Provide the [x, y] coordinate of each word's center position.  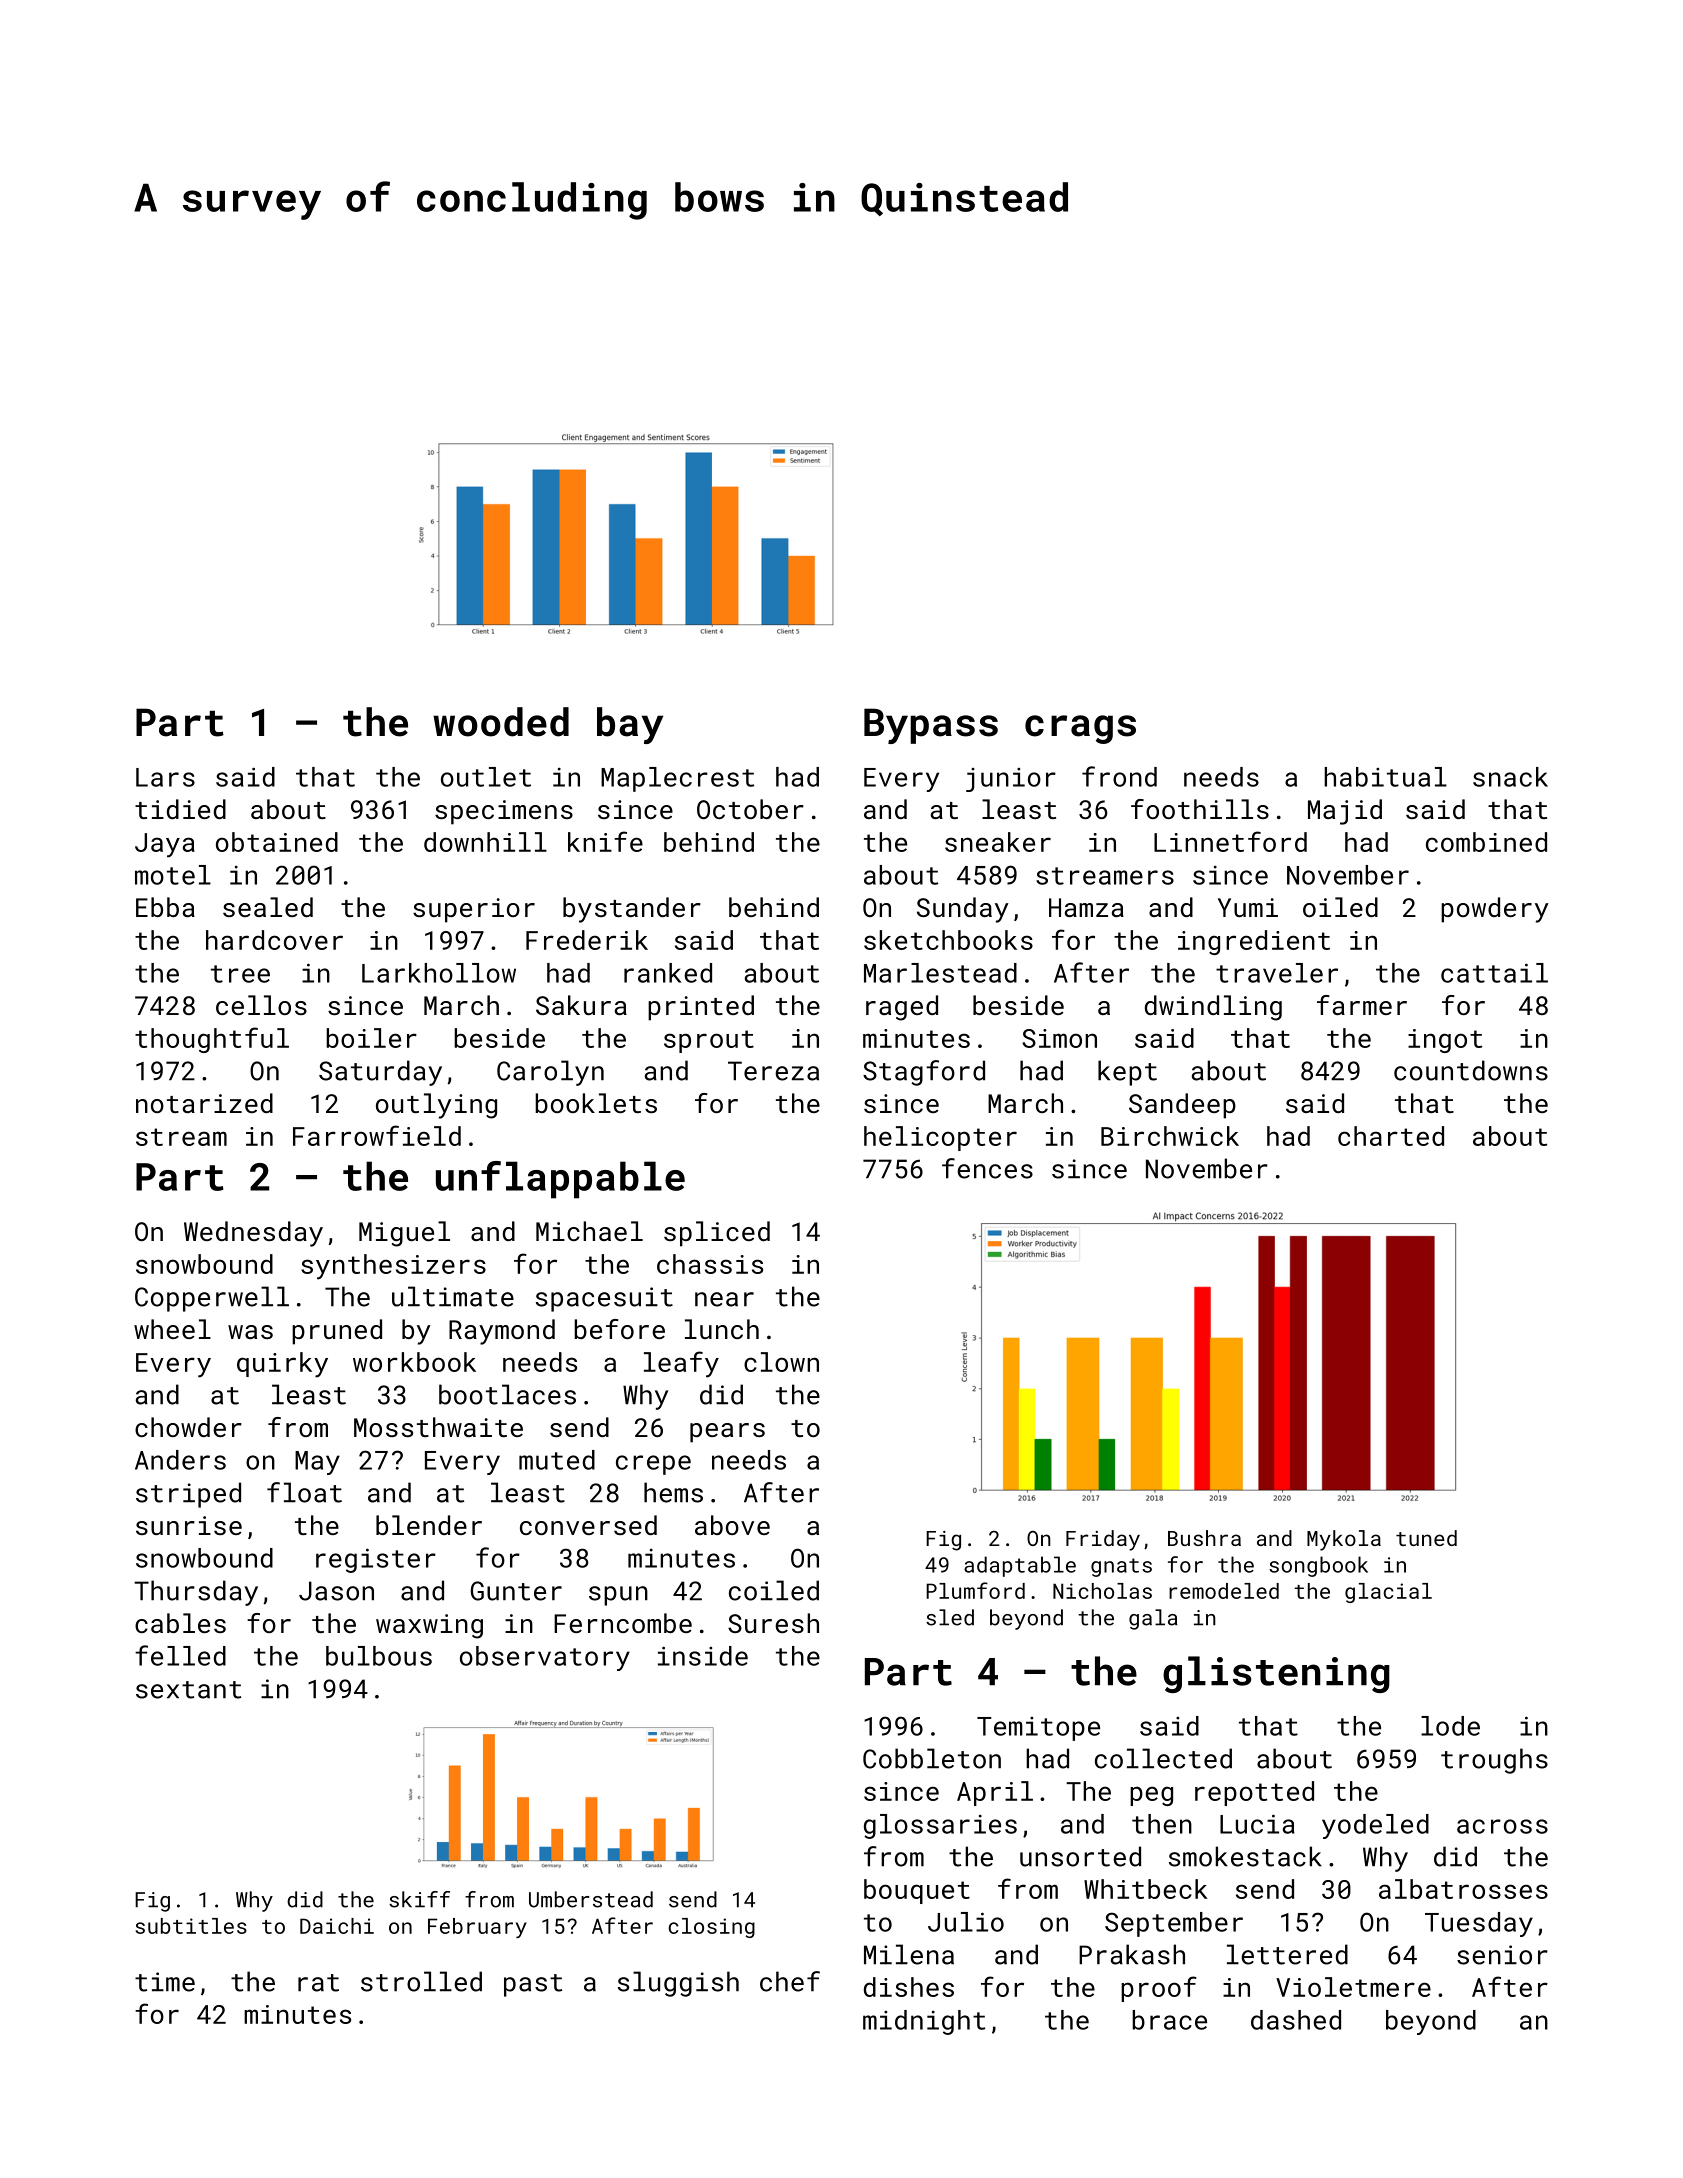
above [732, 1525]
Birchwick [1170, 1136]
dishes [909, 1987]
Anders [180, 1460]
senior [1502, 1955]
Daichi [337, 1926]
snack [1510, 777]
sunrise [189, 1525]
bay [630, 725]
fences [987, 1168]
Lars [165, 777]
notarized [204, 1103]
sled [950, 1617]
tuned [1426, 1538]
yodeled [1375, 1826]
